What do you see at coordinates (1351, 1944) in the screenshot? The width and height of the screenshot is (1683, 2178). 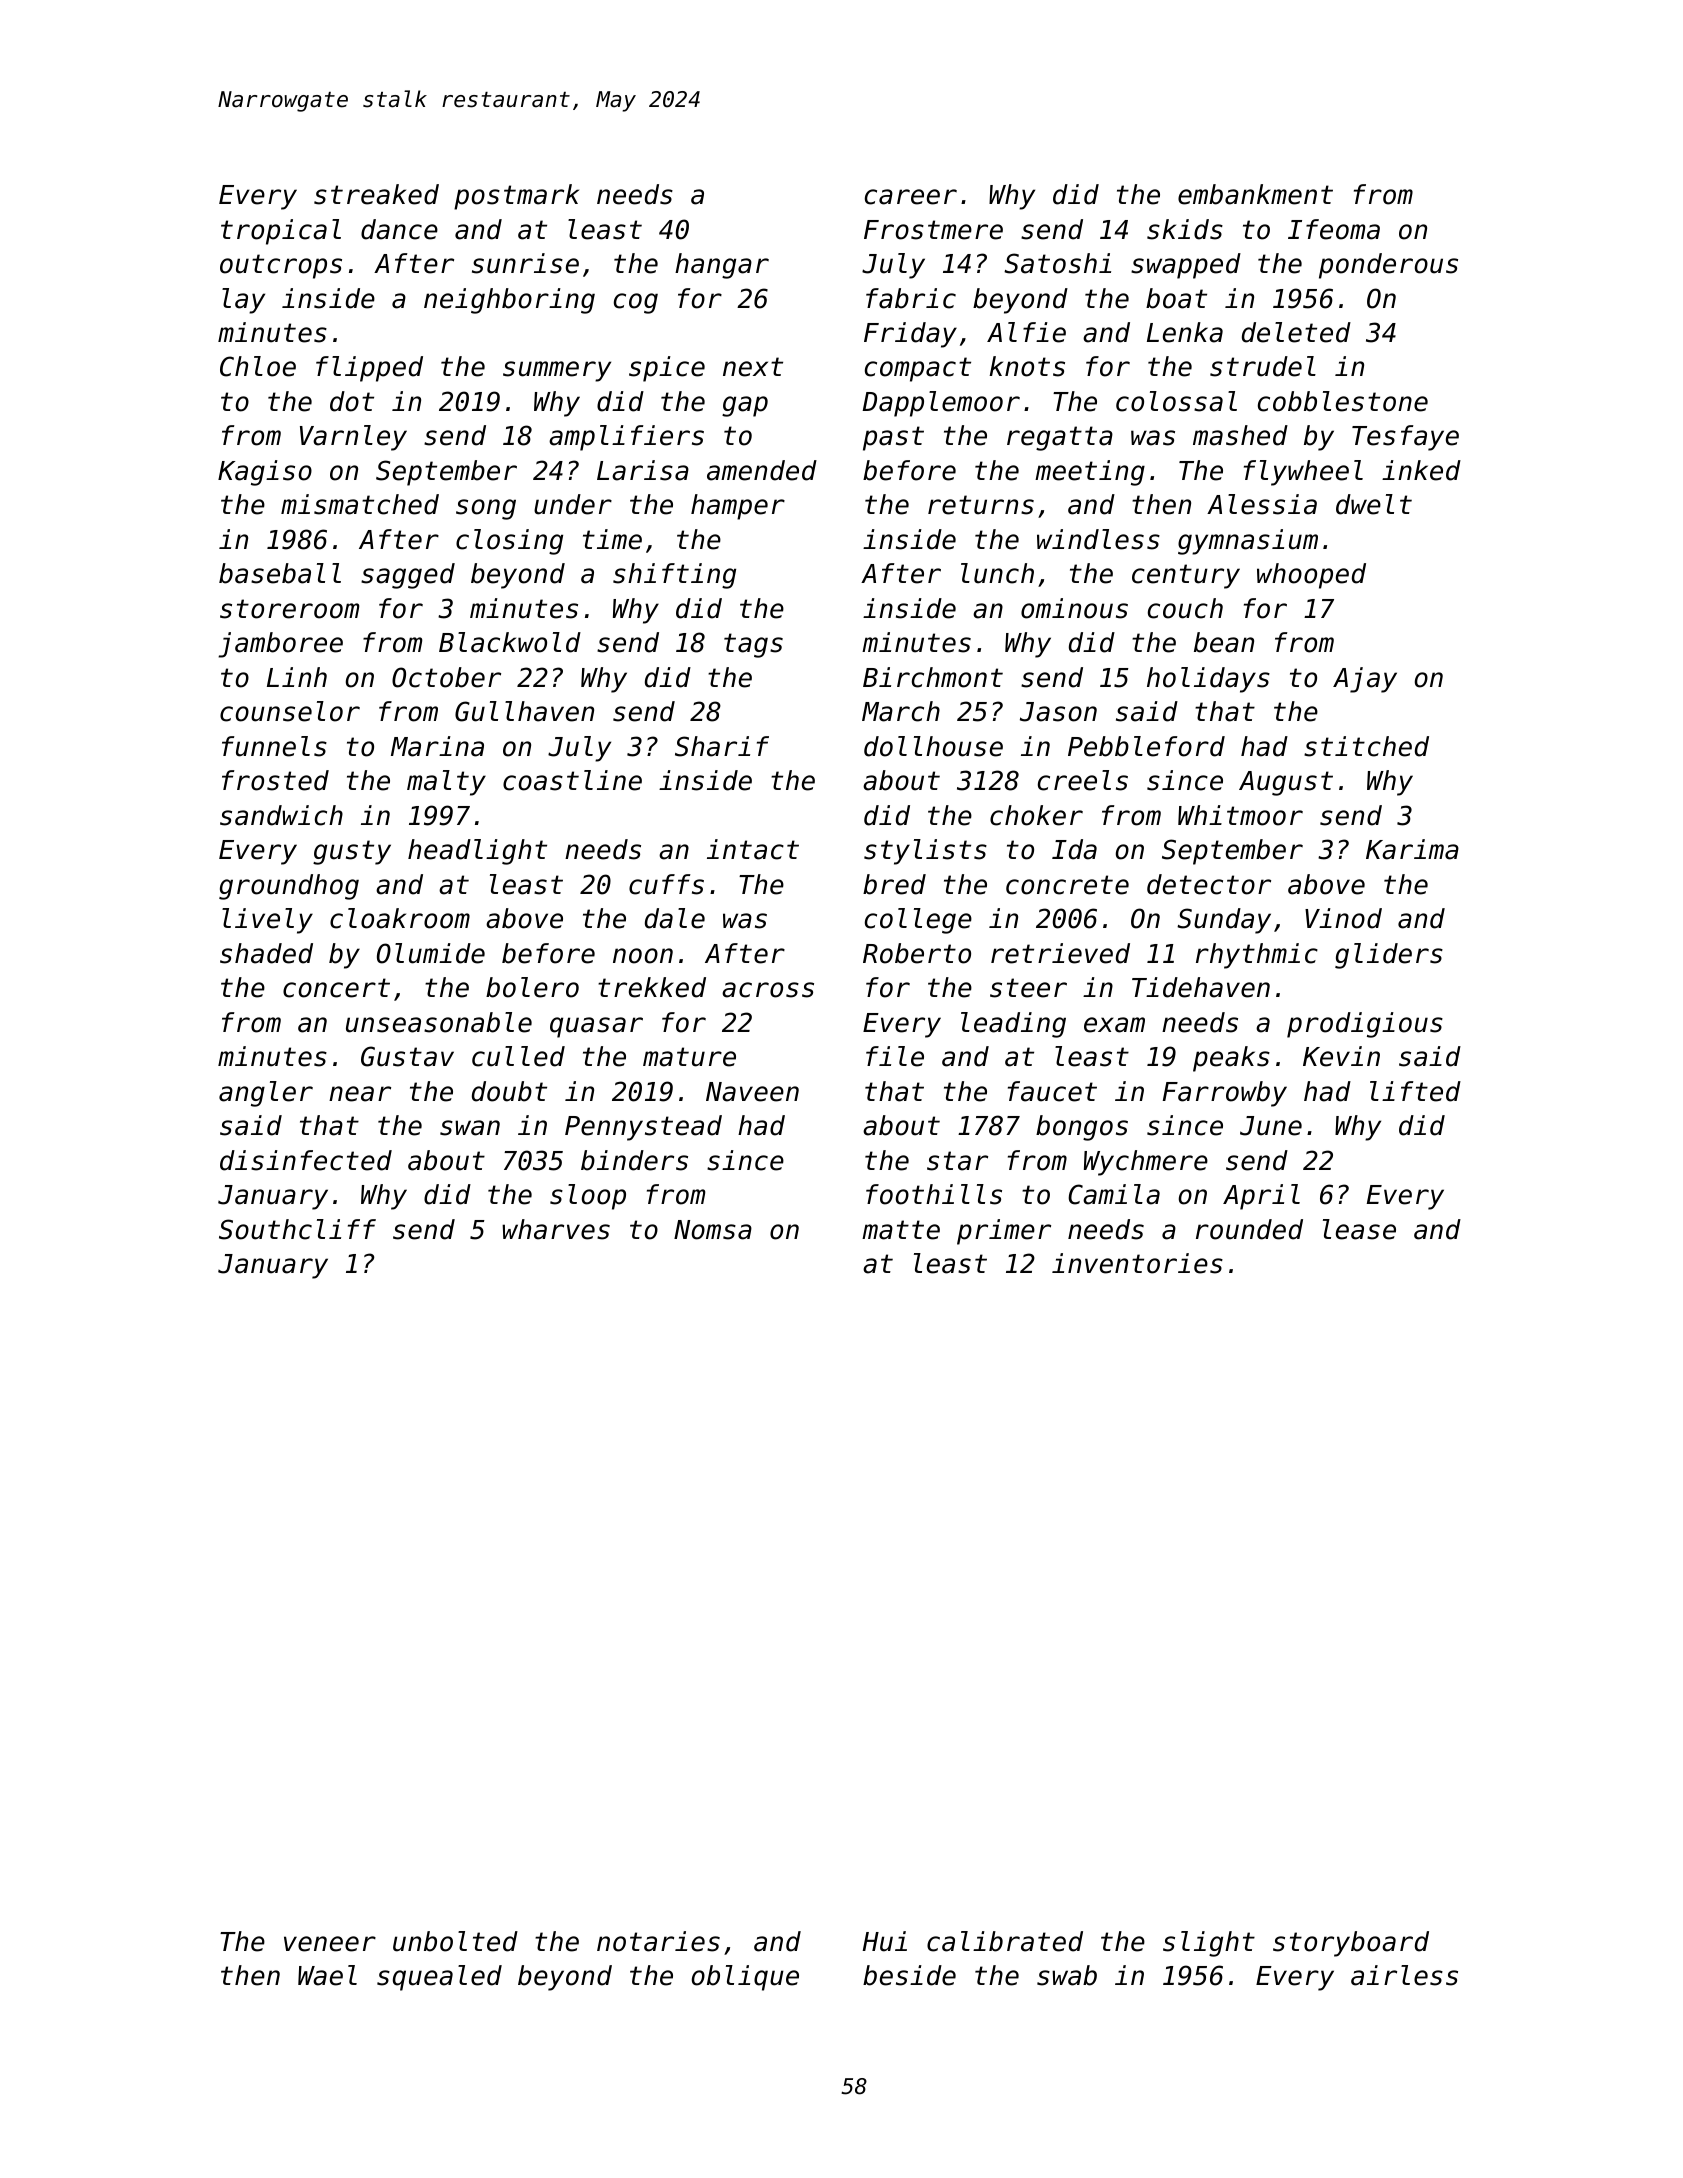 I see `storyboard` at bounding box center [1351, 1944].
